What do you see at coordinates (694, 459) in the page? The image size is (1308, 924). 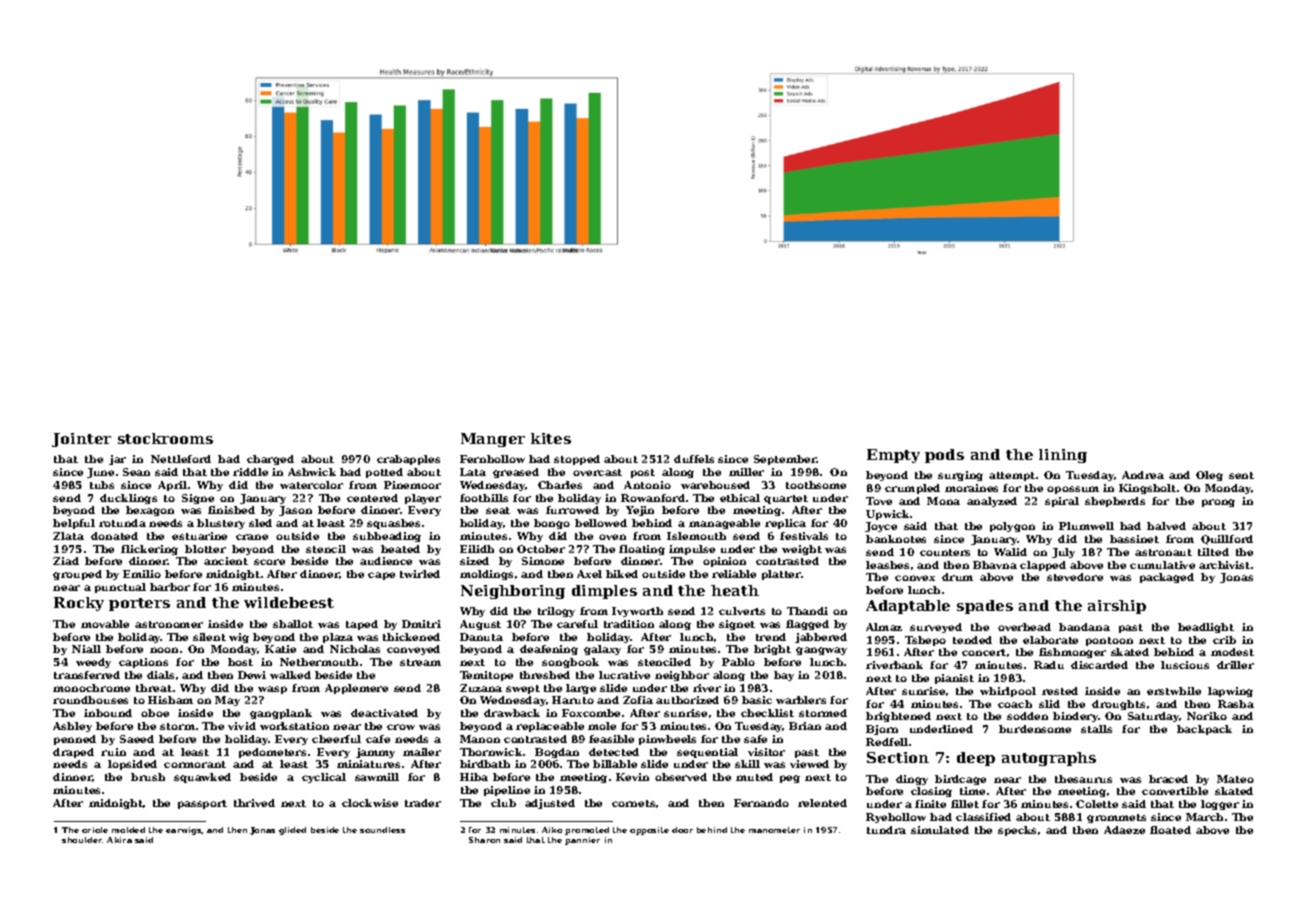 I see `duffels` at bounding box center [694, 459].
